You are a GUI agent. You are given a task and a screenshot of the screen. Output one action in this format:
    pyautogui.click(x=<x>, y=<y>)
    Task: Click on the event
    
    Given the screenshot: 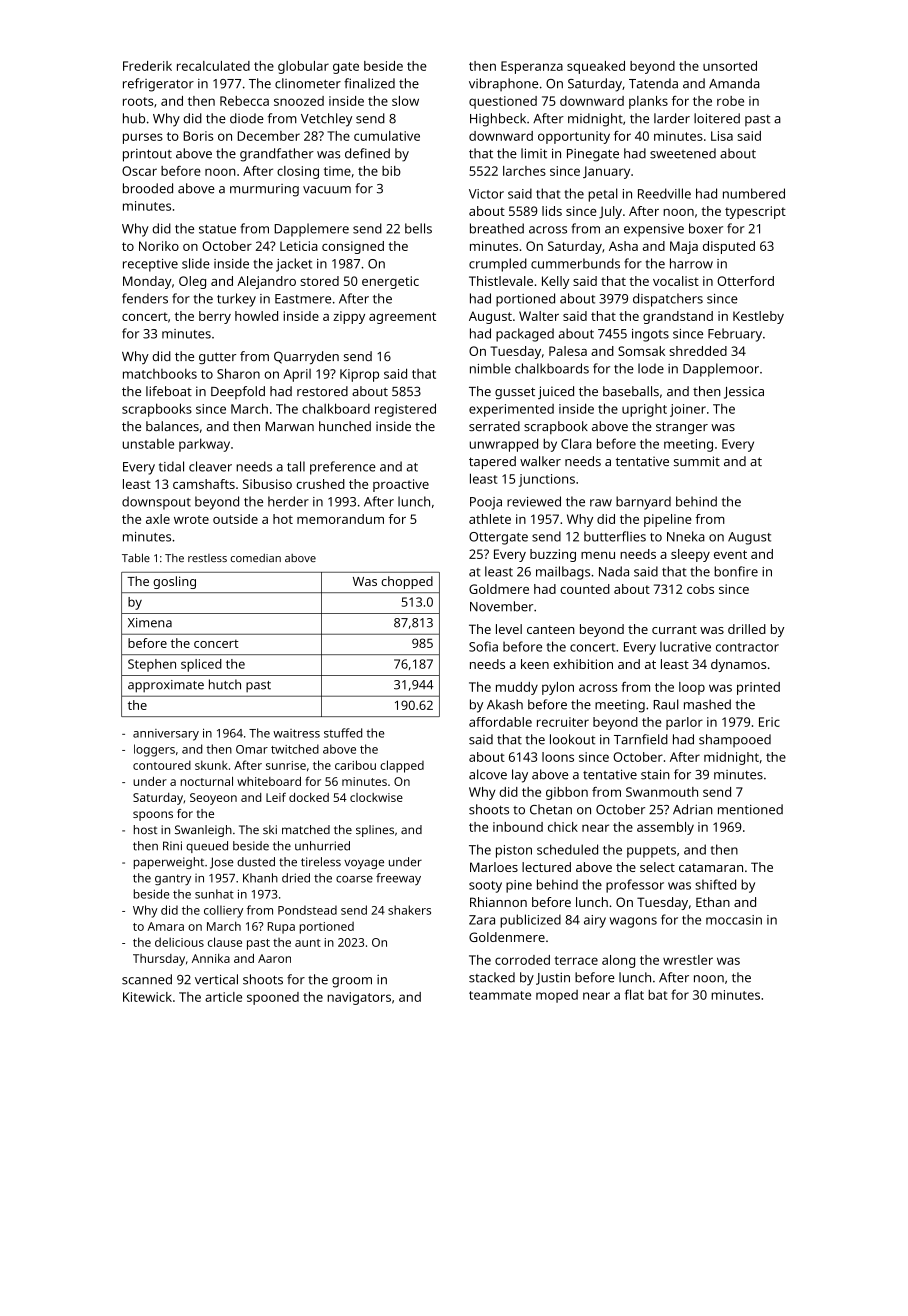 What is the action you would take?
    pyautogui.click(x=730, y=554)
